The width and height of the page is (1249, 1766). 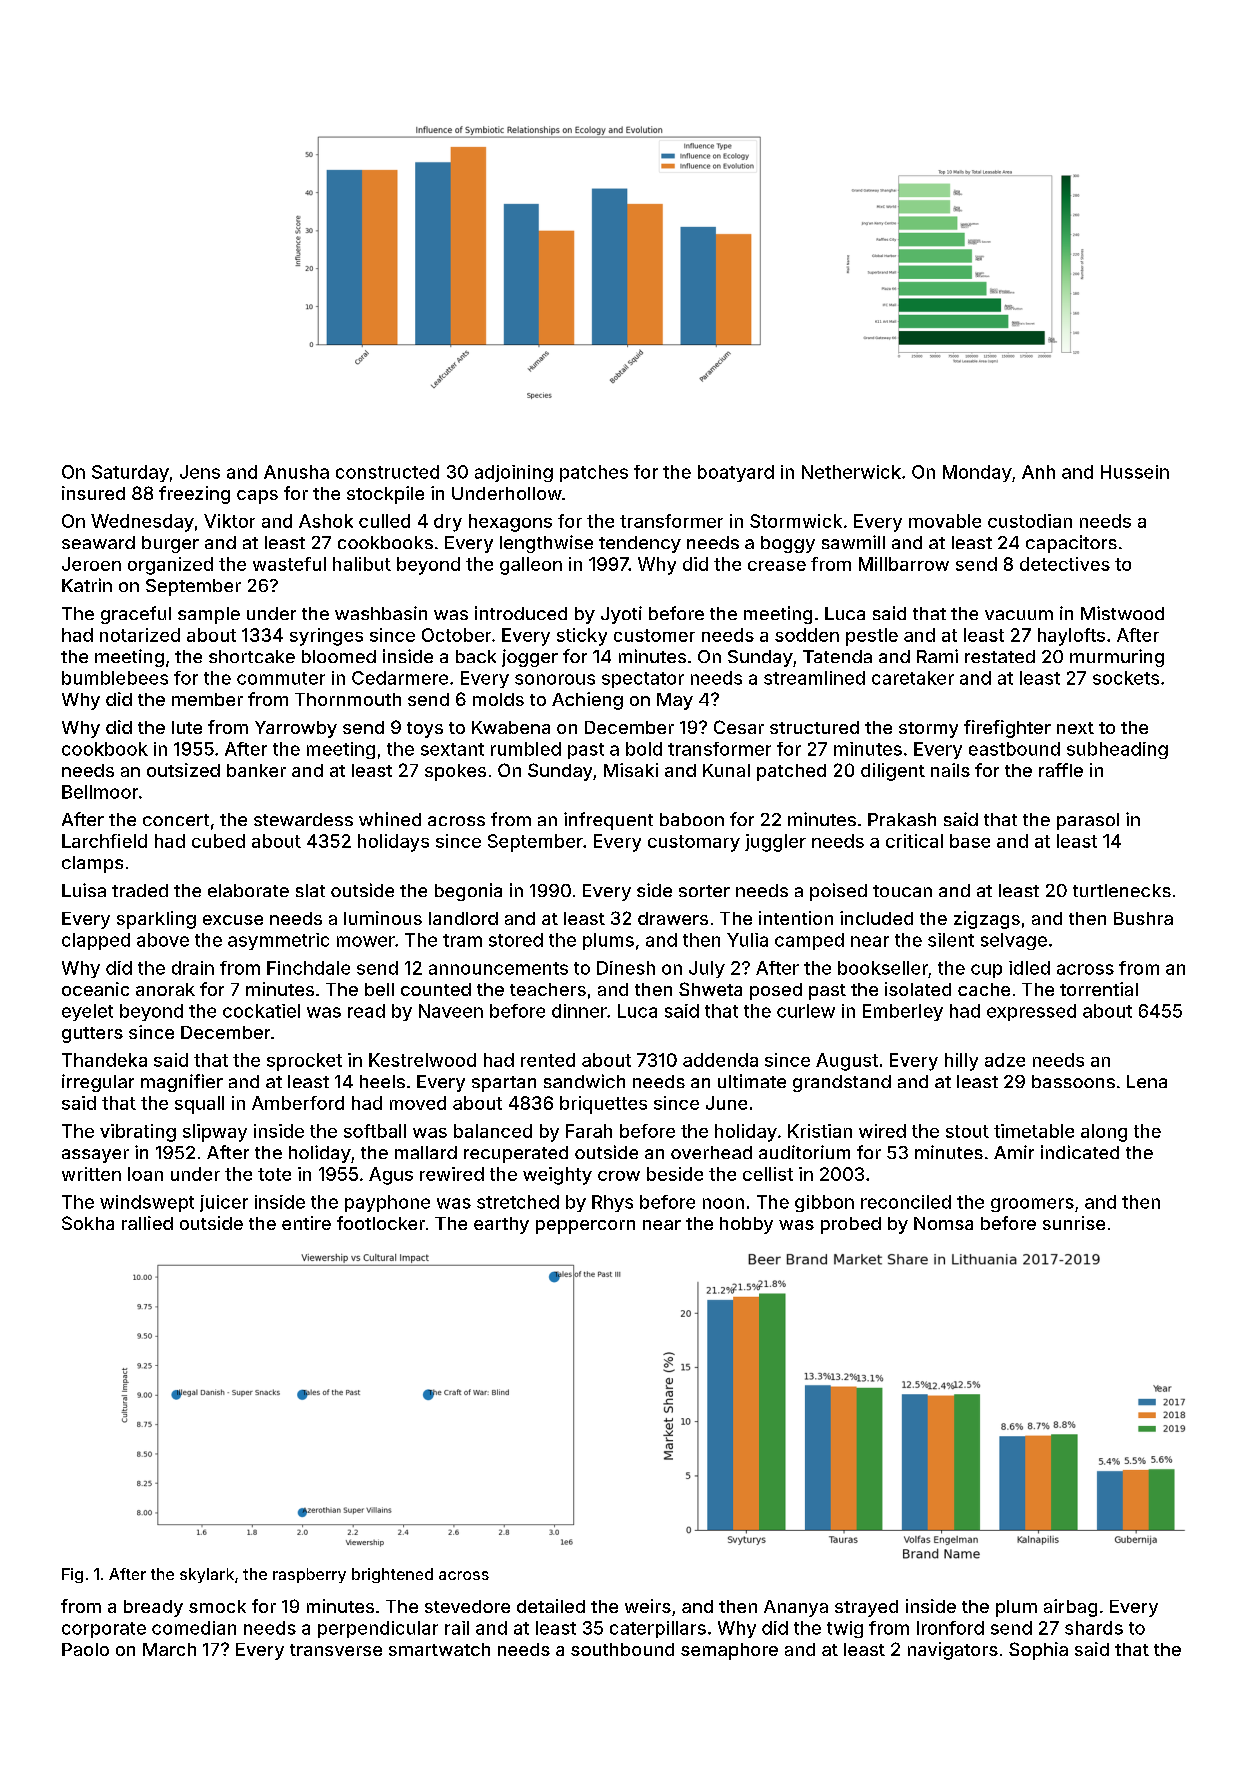 What do you see at coordinates (207, 1575) in the page?
I see `skylark` at bounding box center [207, 1575].
